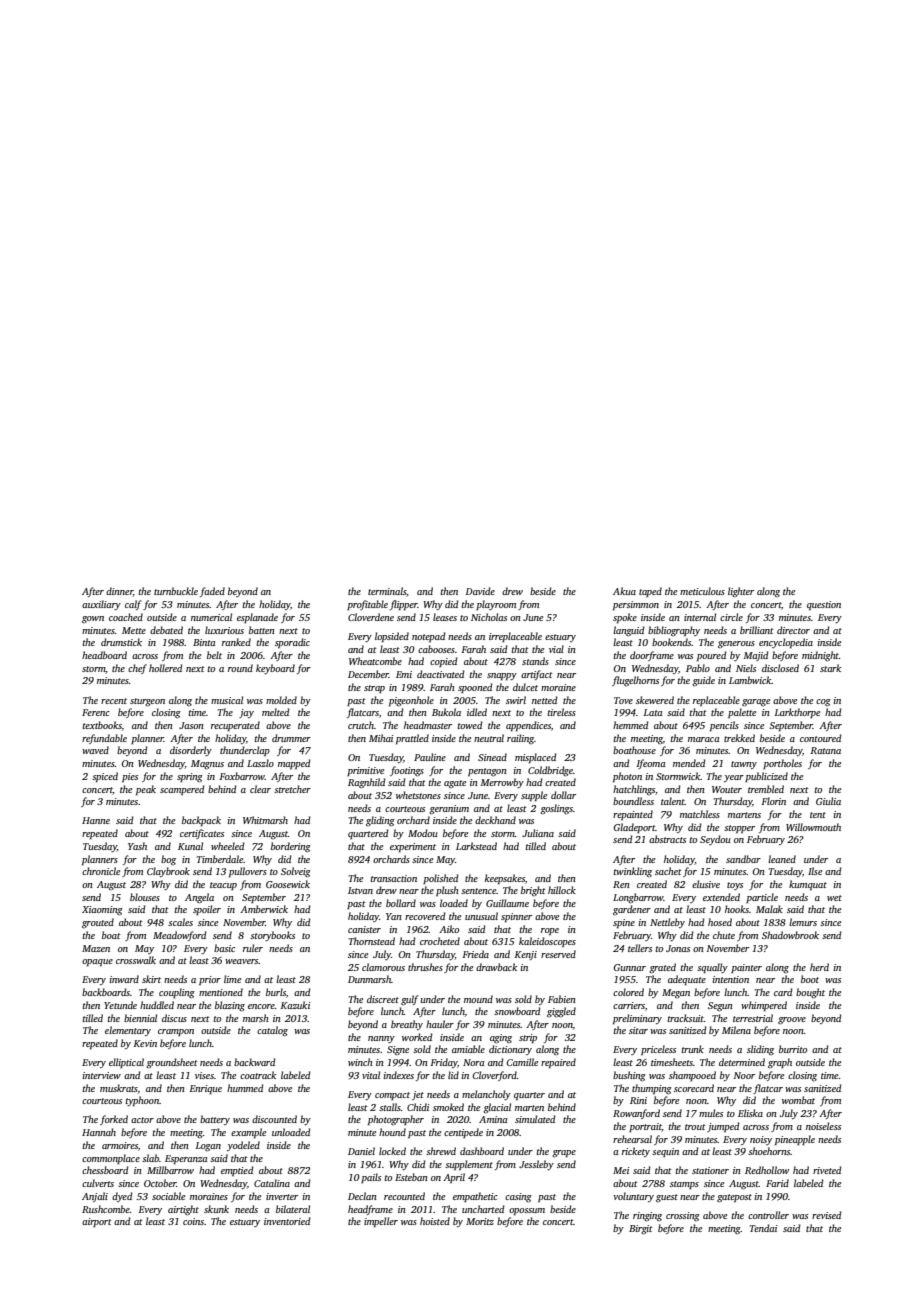 The height and width of the screenshot is (1308, 924). Describe the element at coordinates (793, 1049) in the screenshot. I see `burrito` at that location.
